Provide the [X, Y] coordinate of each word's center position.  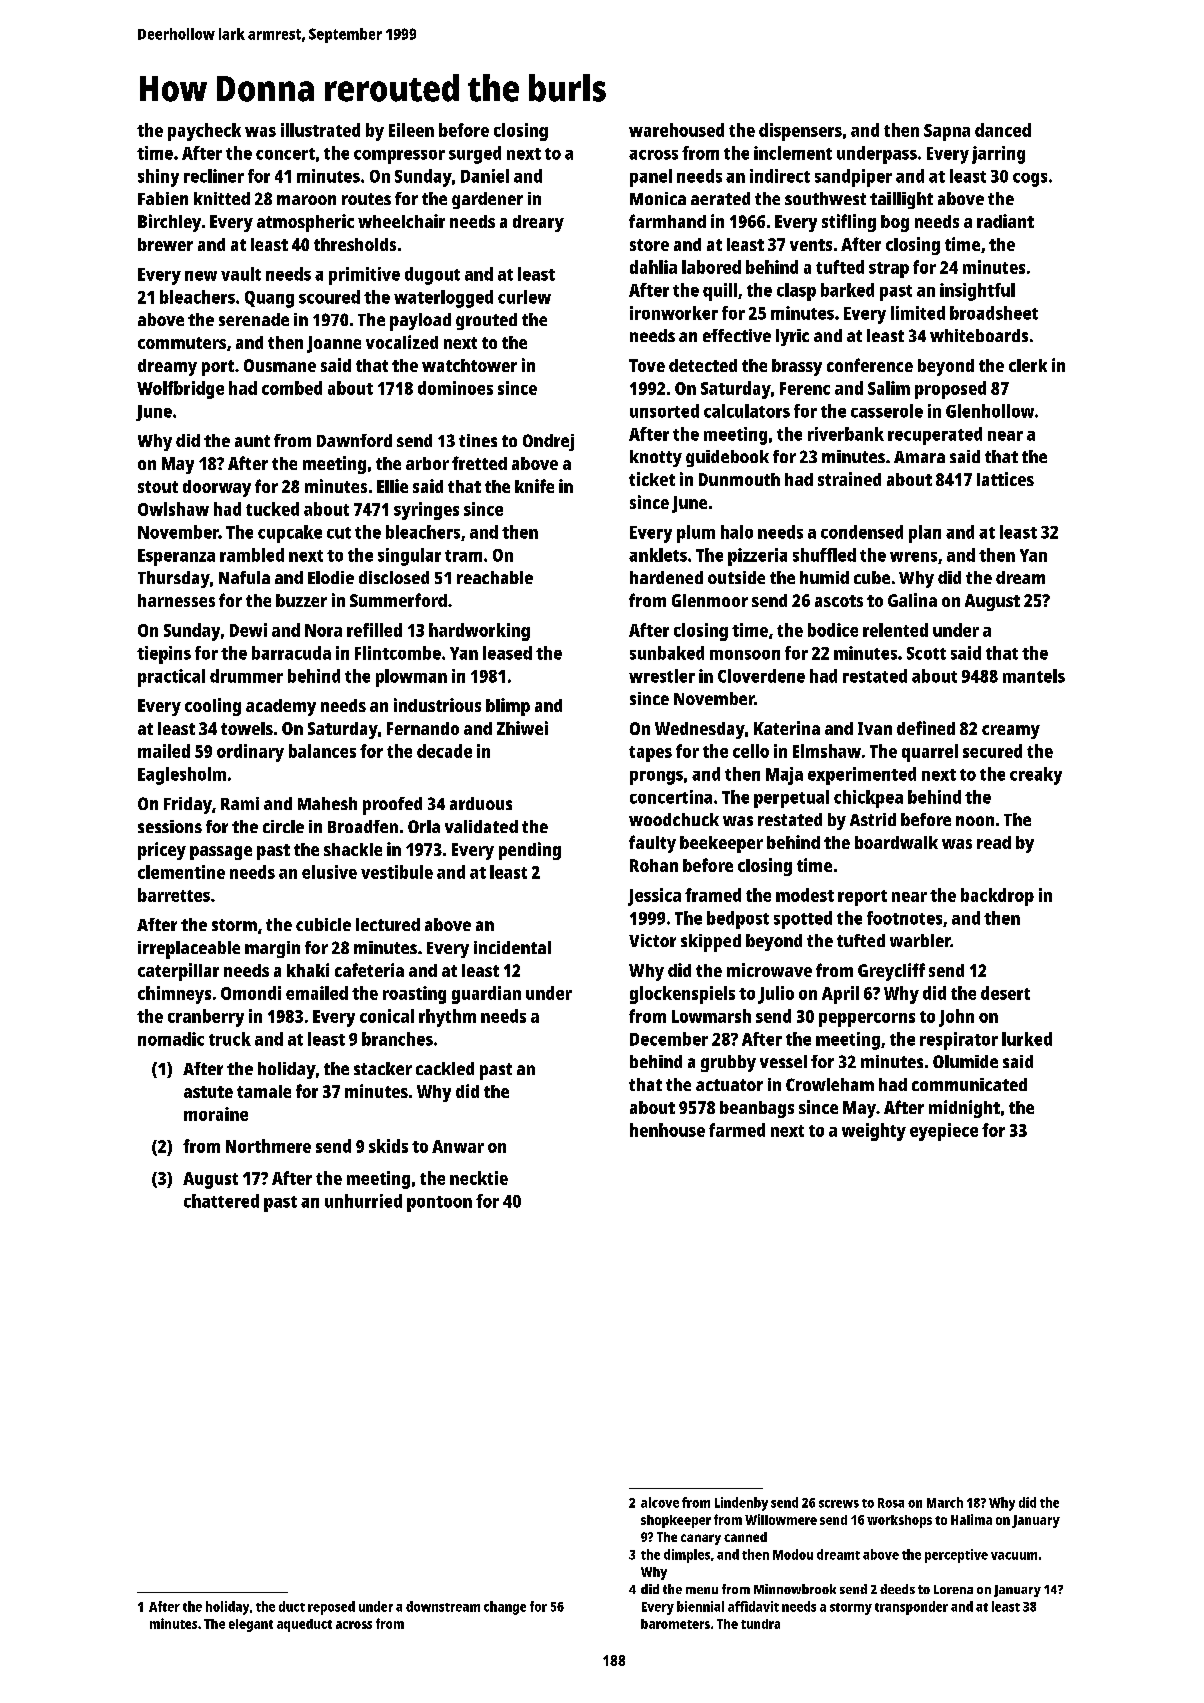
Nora [323, 630]
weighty [874, 1132]
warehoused [676, 130]
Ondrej [548, 442]
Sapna [947, 132]
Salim [889, 388]
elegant [251, 1625]
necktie [479, 1178]
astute [208, 1092]
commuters [182, 343]
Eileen [411, 130]
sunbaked [667, 653]
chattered [221, 1201]
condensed [862, 532]
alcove [660, 1502]
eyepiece [944, 1132]
